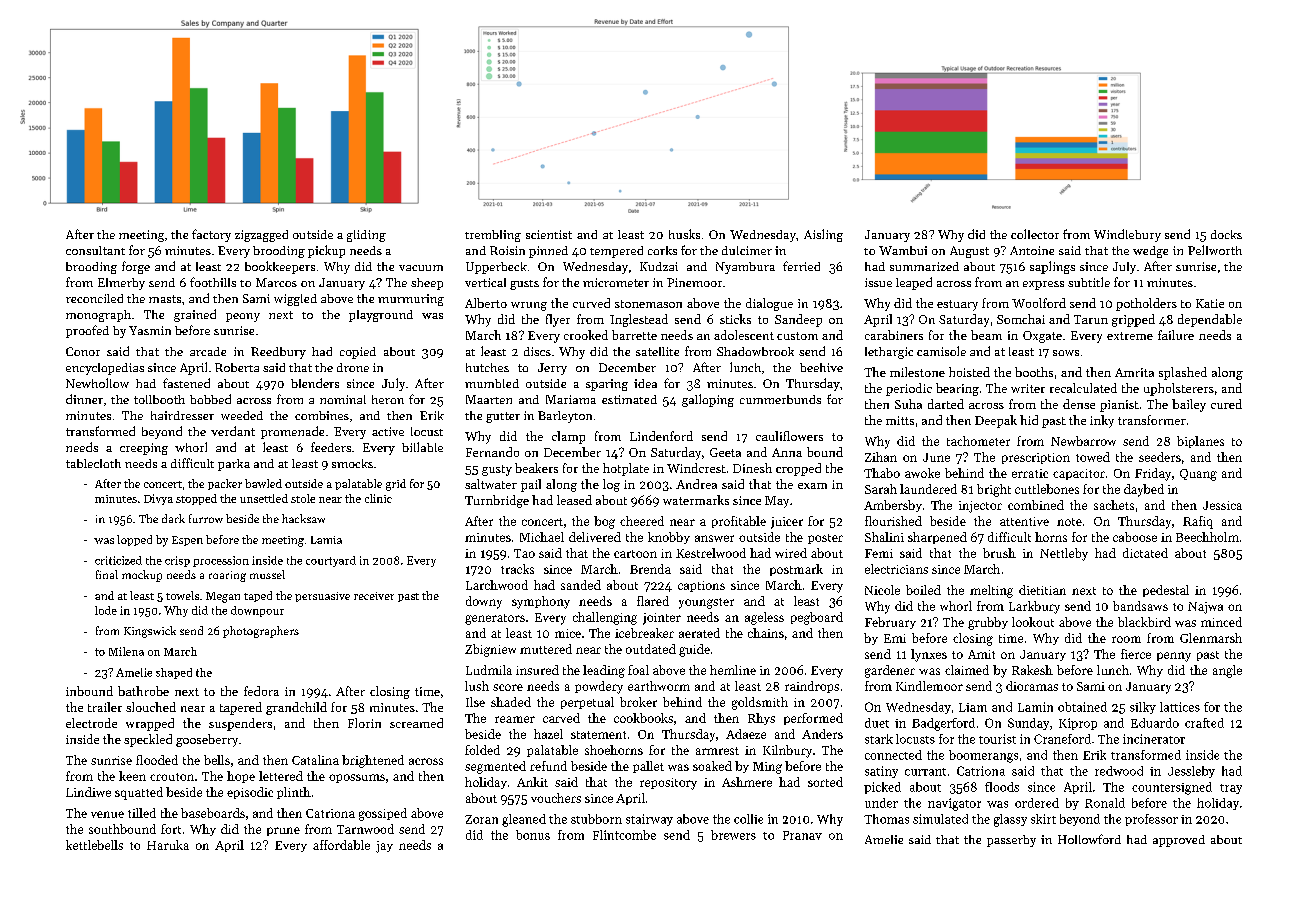 The image size is (1308, 924). I want to click on encyclopedias, so click(105, 369).
